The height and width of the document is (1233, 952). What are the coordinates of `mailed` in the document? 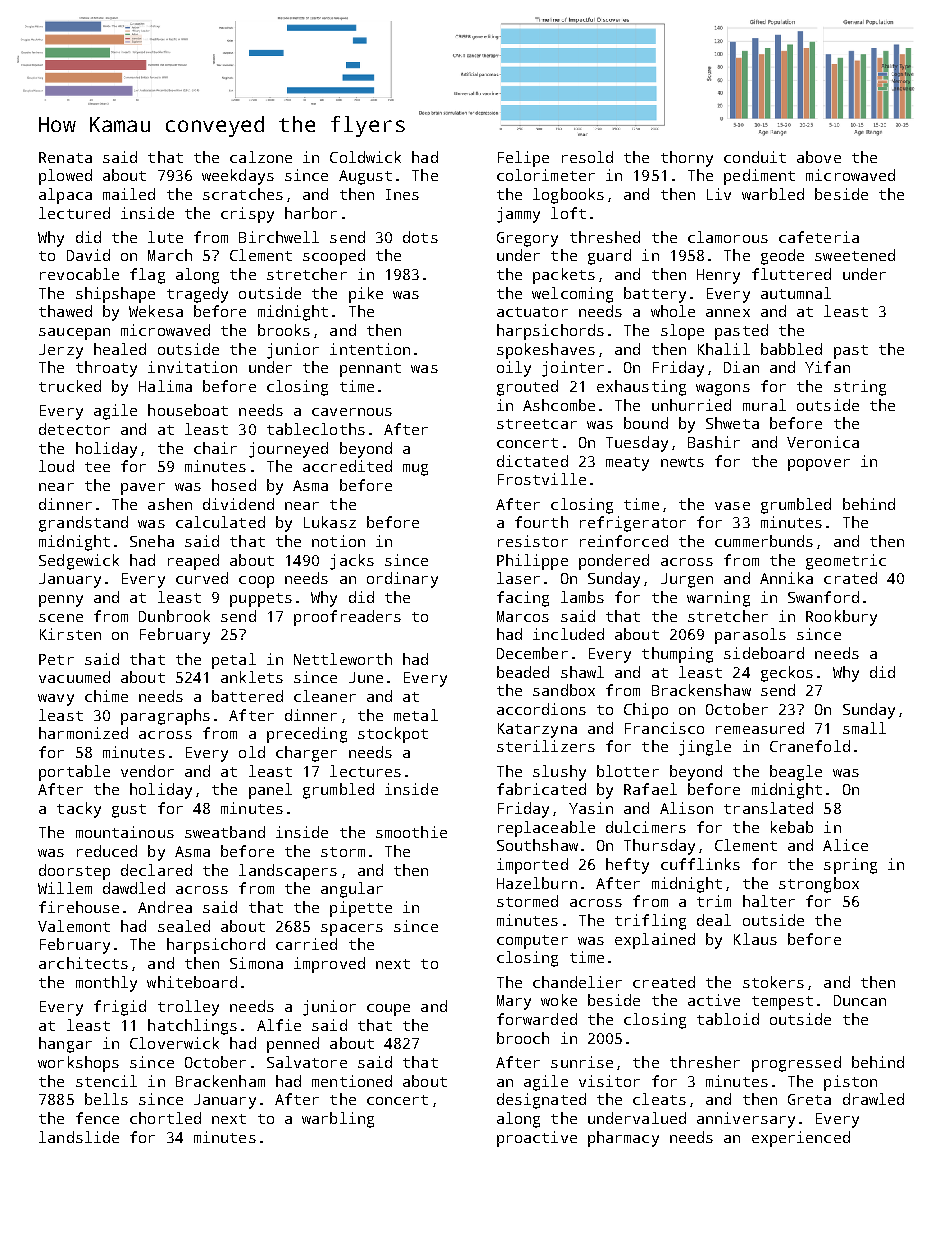 It's located at (129, 194).
